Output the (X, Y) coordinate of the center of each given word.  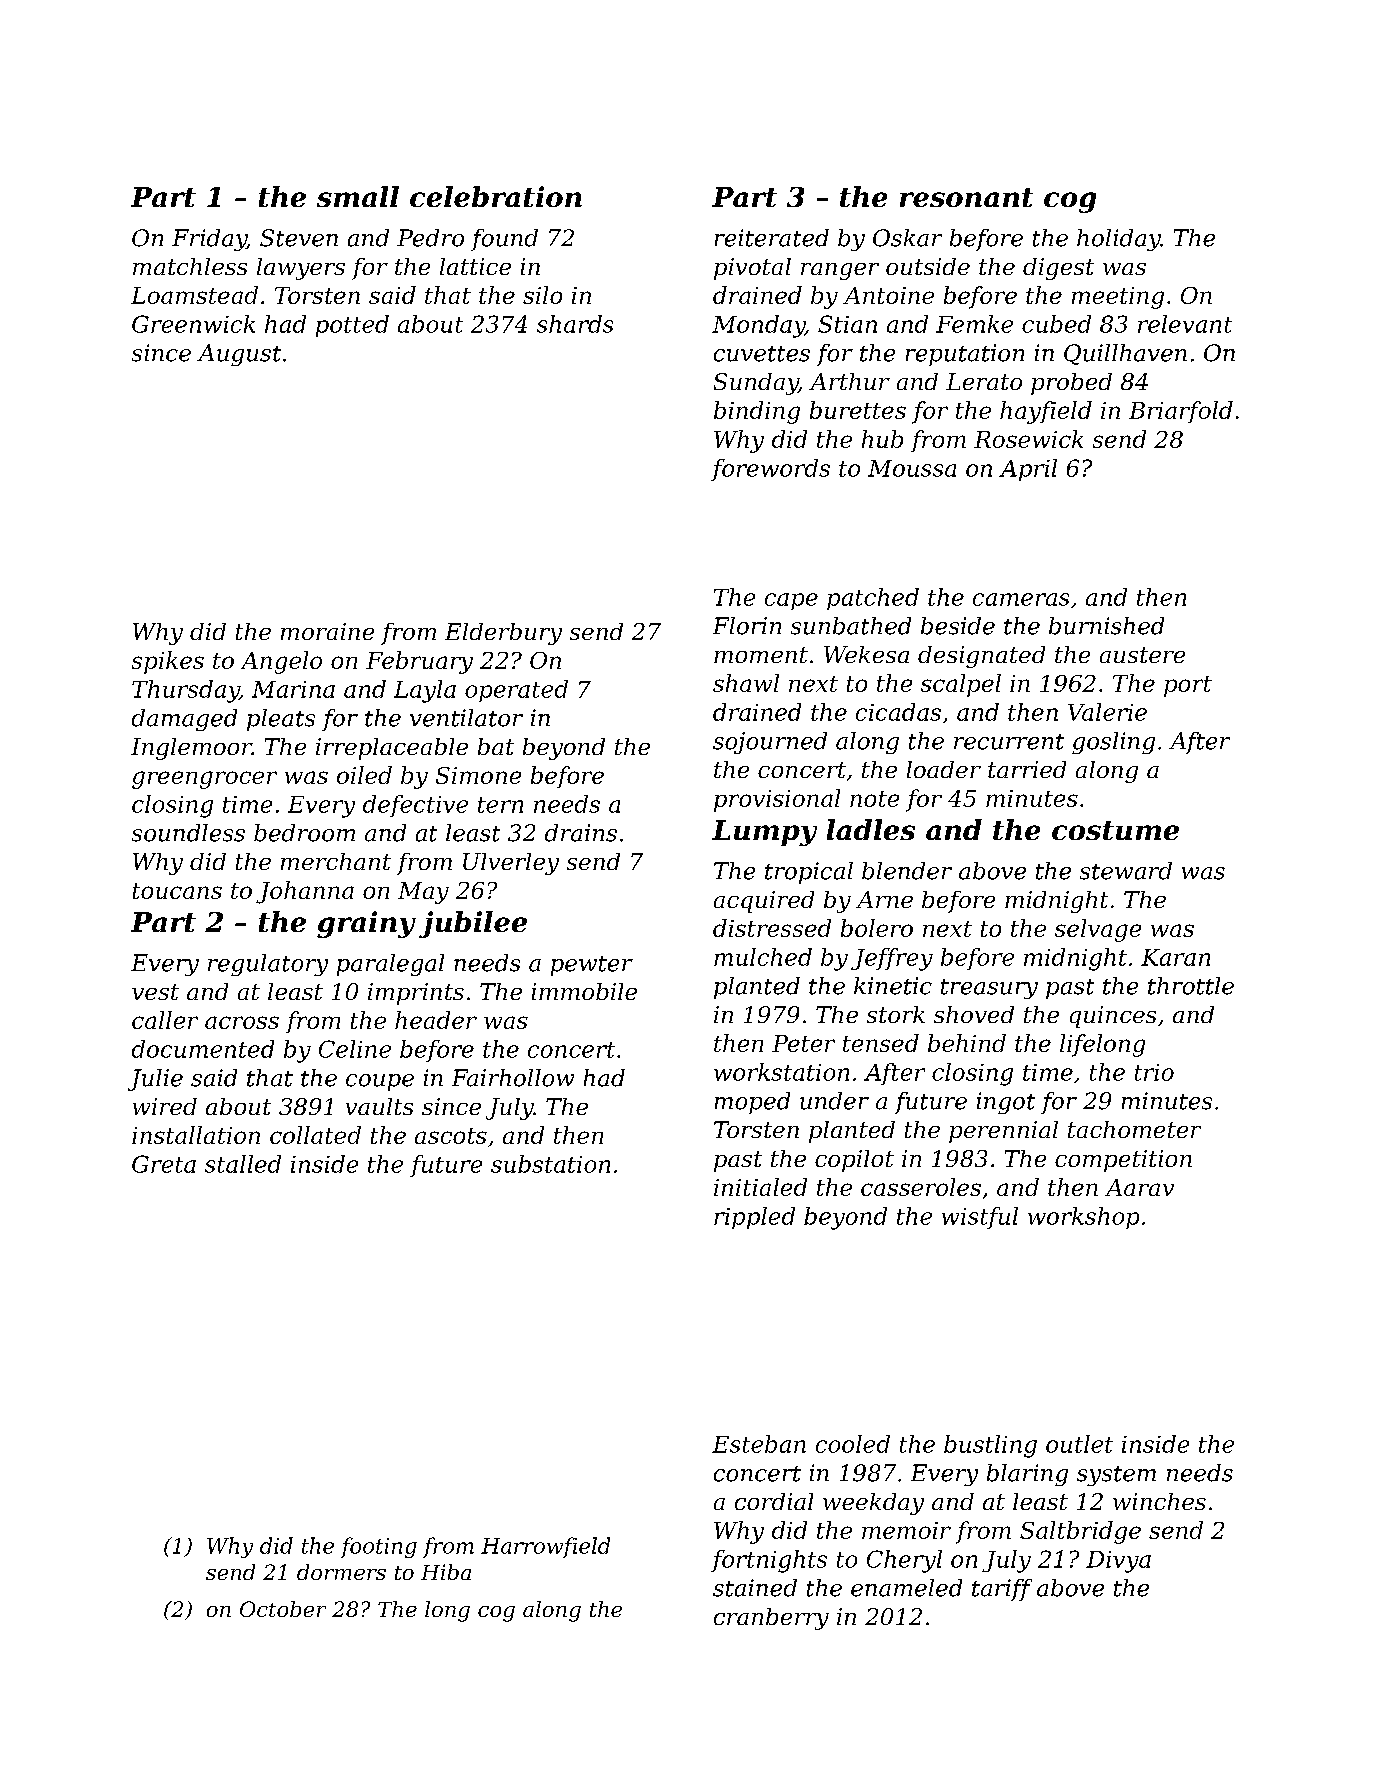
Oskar (907, 238)
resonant (966, 197)
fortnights (769, 1561)
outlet (1079, 1444)
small (358, 196)
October (283, 1609)
